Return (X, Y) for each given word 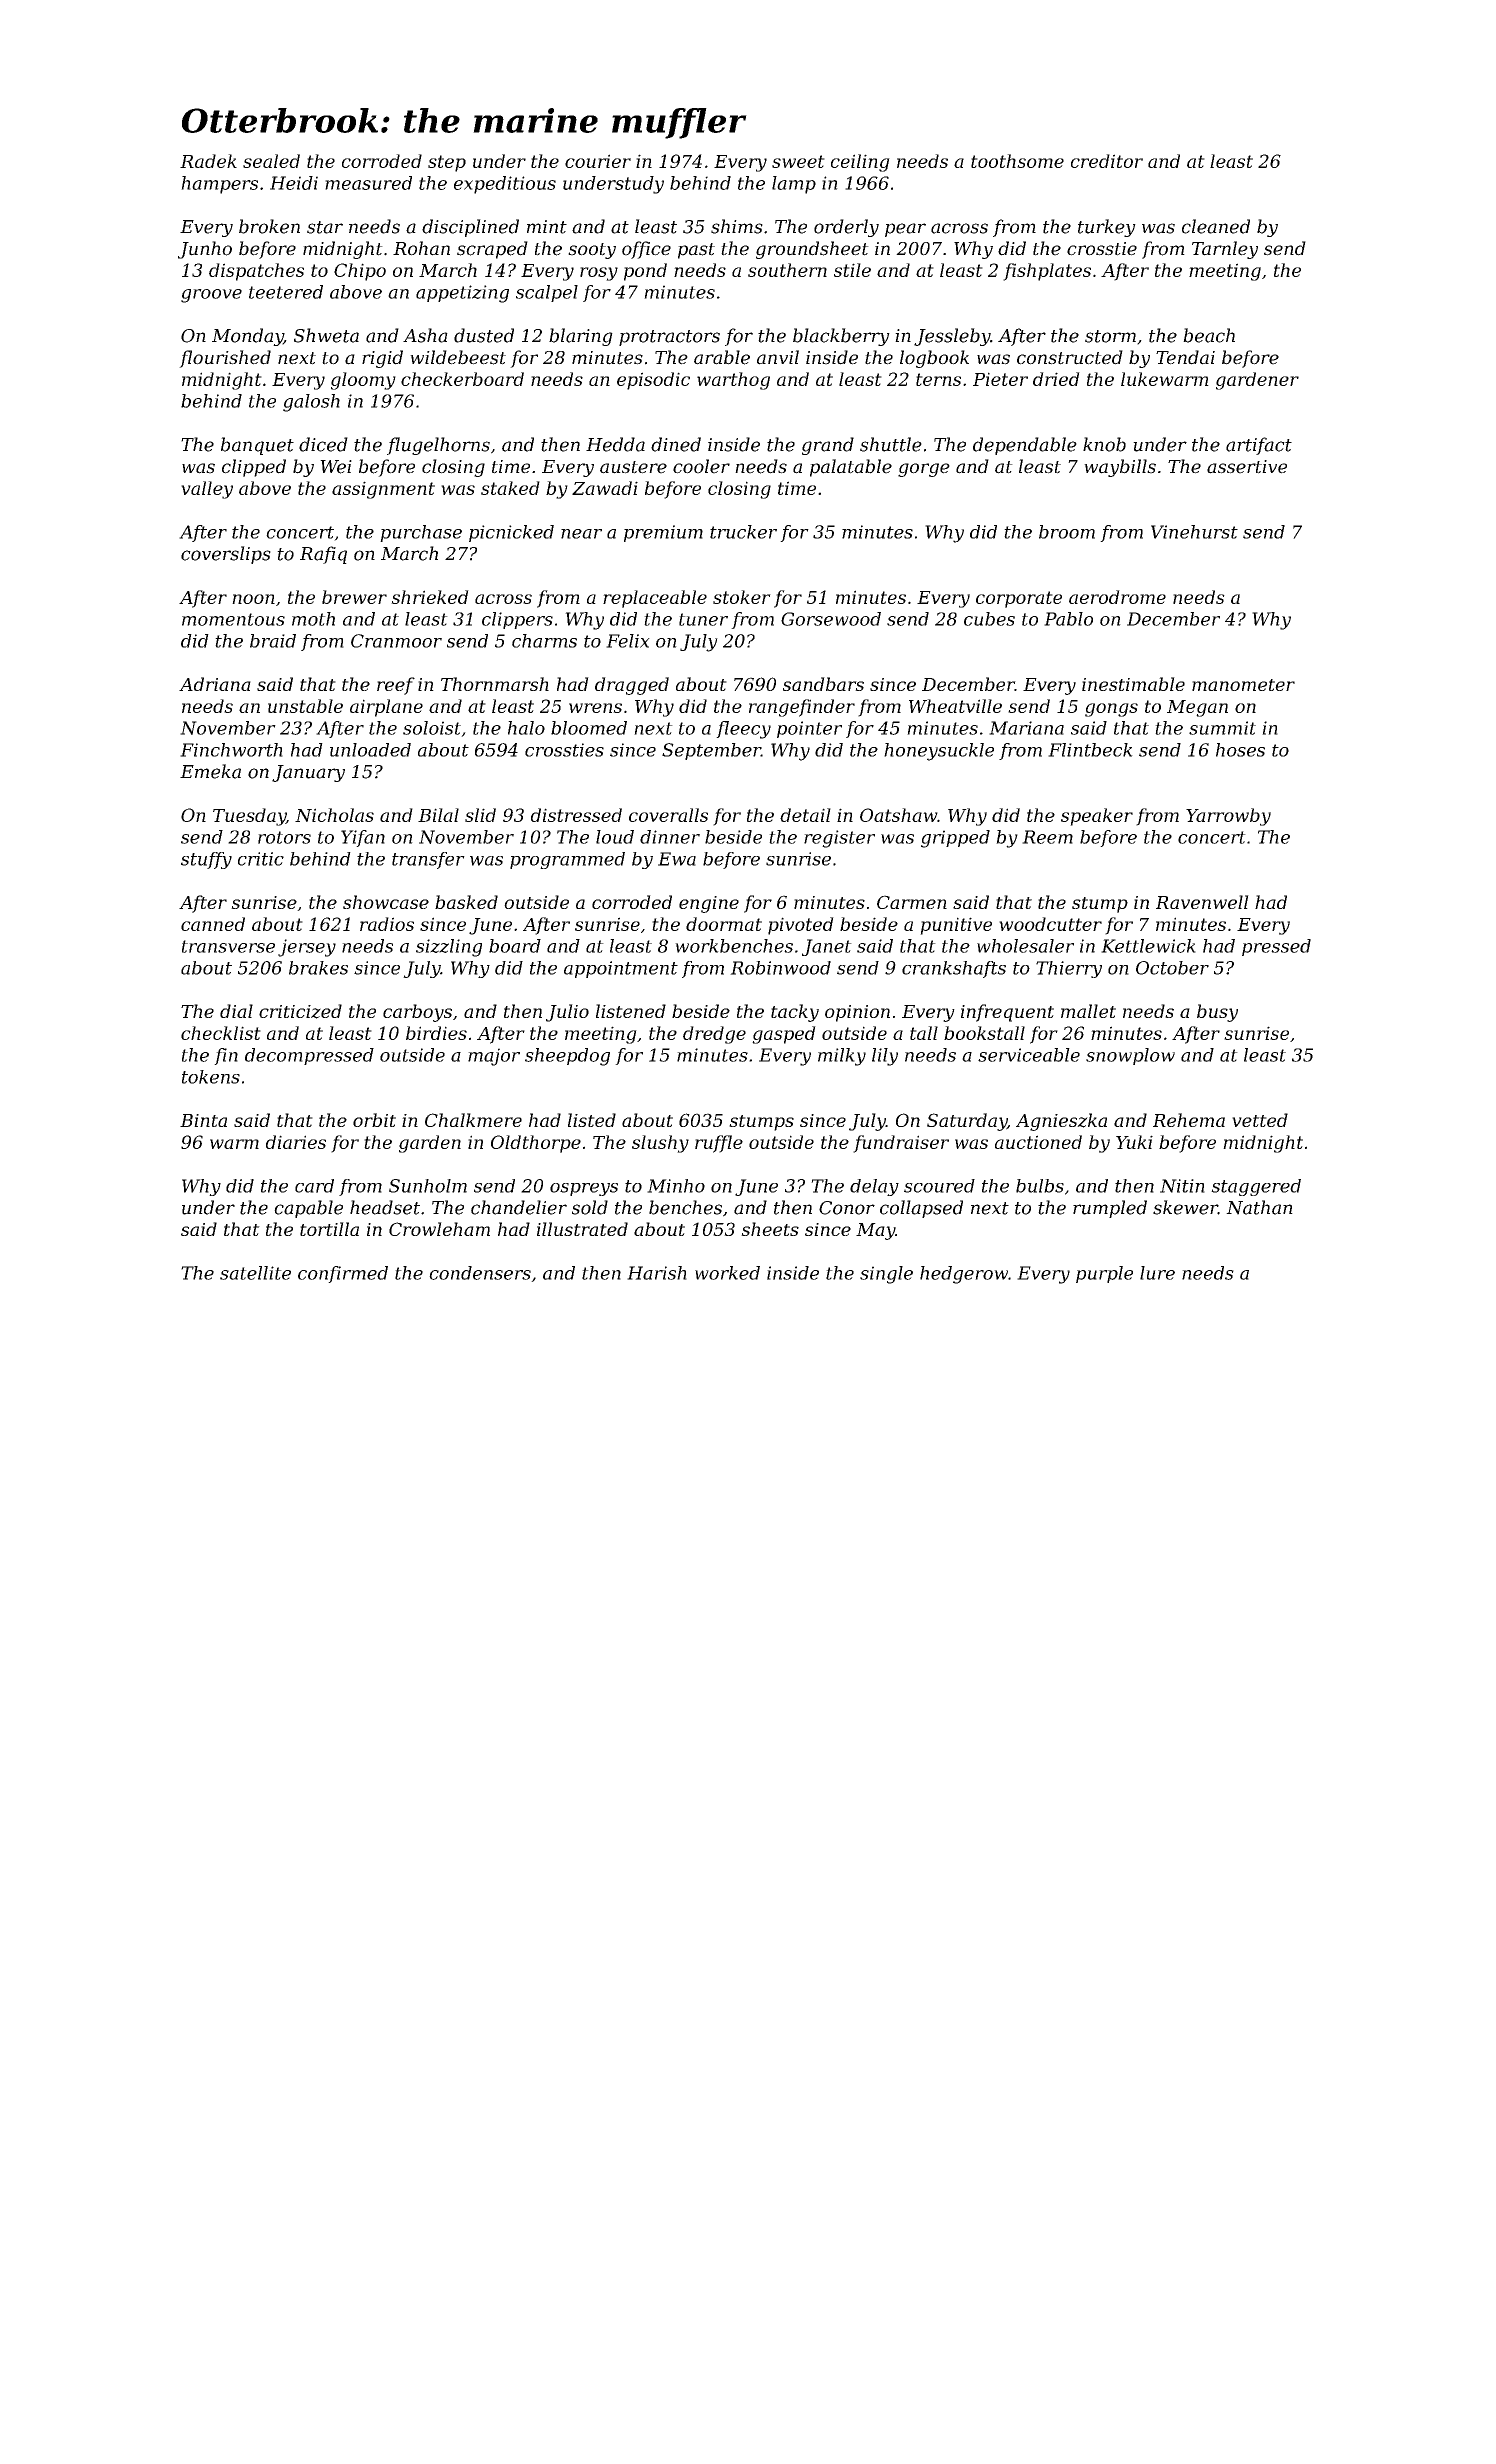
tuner (703, 619)
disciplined (470, 228)
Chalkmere (473, 1120)
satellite (255, 1273)
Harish (657, 1273)
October (1172, 968)
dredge (714, 1035)
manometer (1243, 685)
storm (1110, 336)
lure (1157, 1273)
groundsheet (812, 250)
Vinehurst (1194, 532)
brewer (354, 597)
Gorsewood (831, 619)
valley (207, 490)
